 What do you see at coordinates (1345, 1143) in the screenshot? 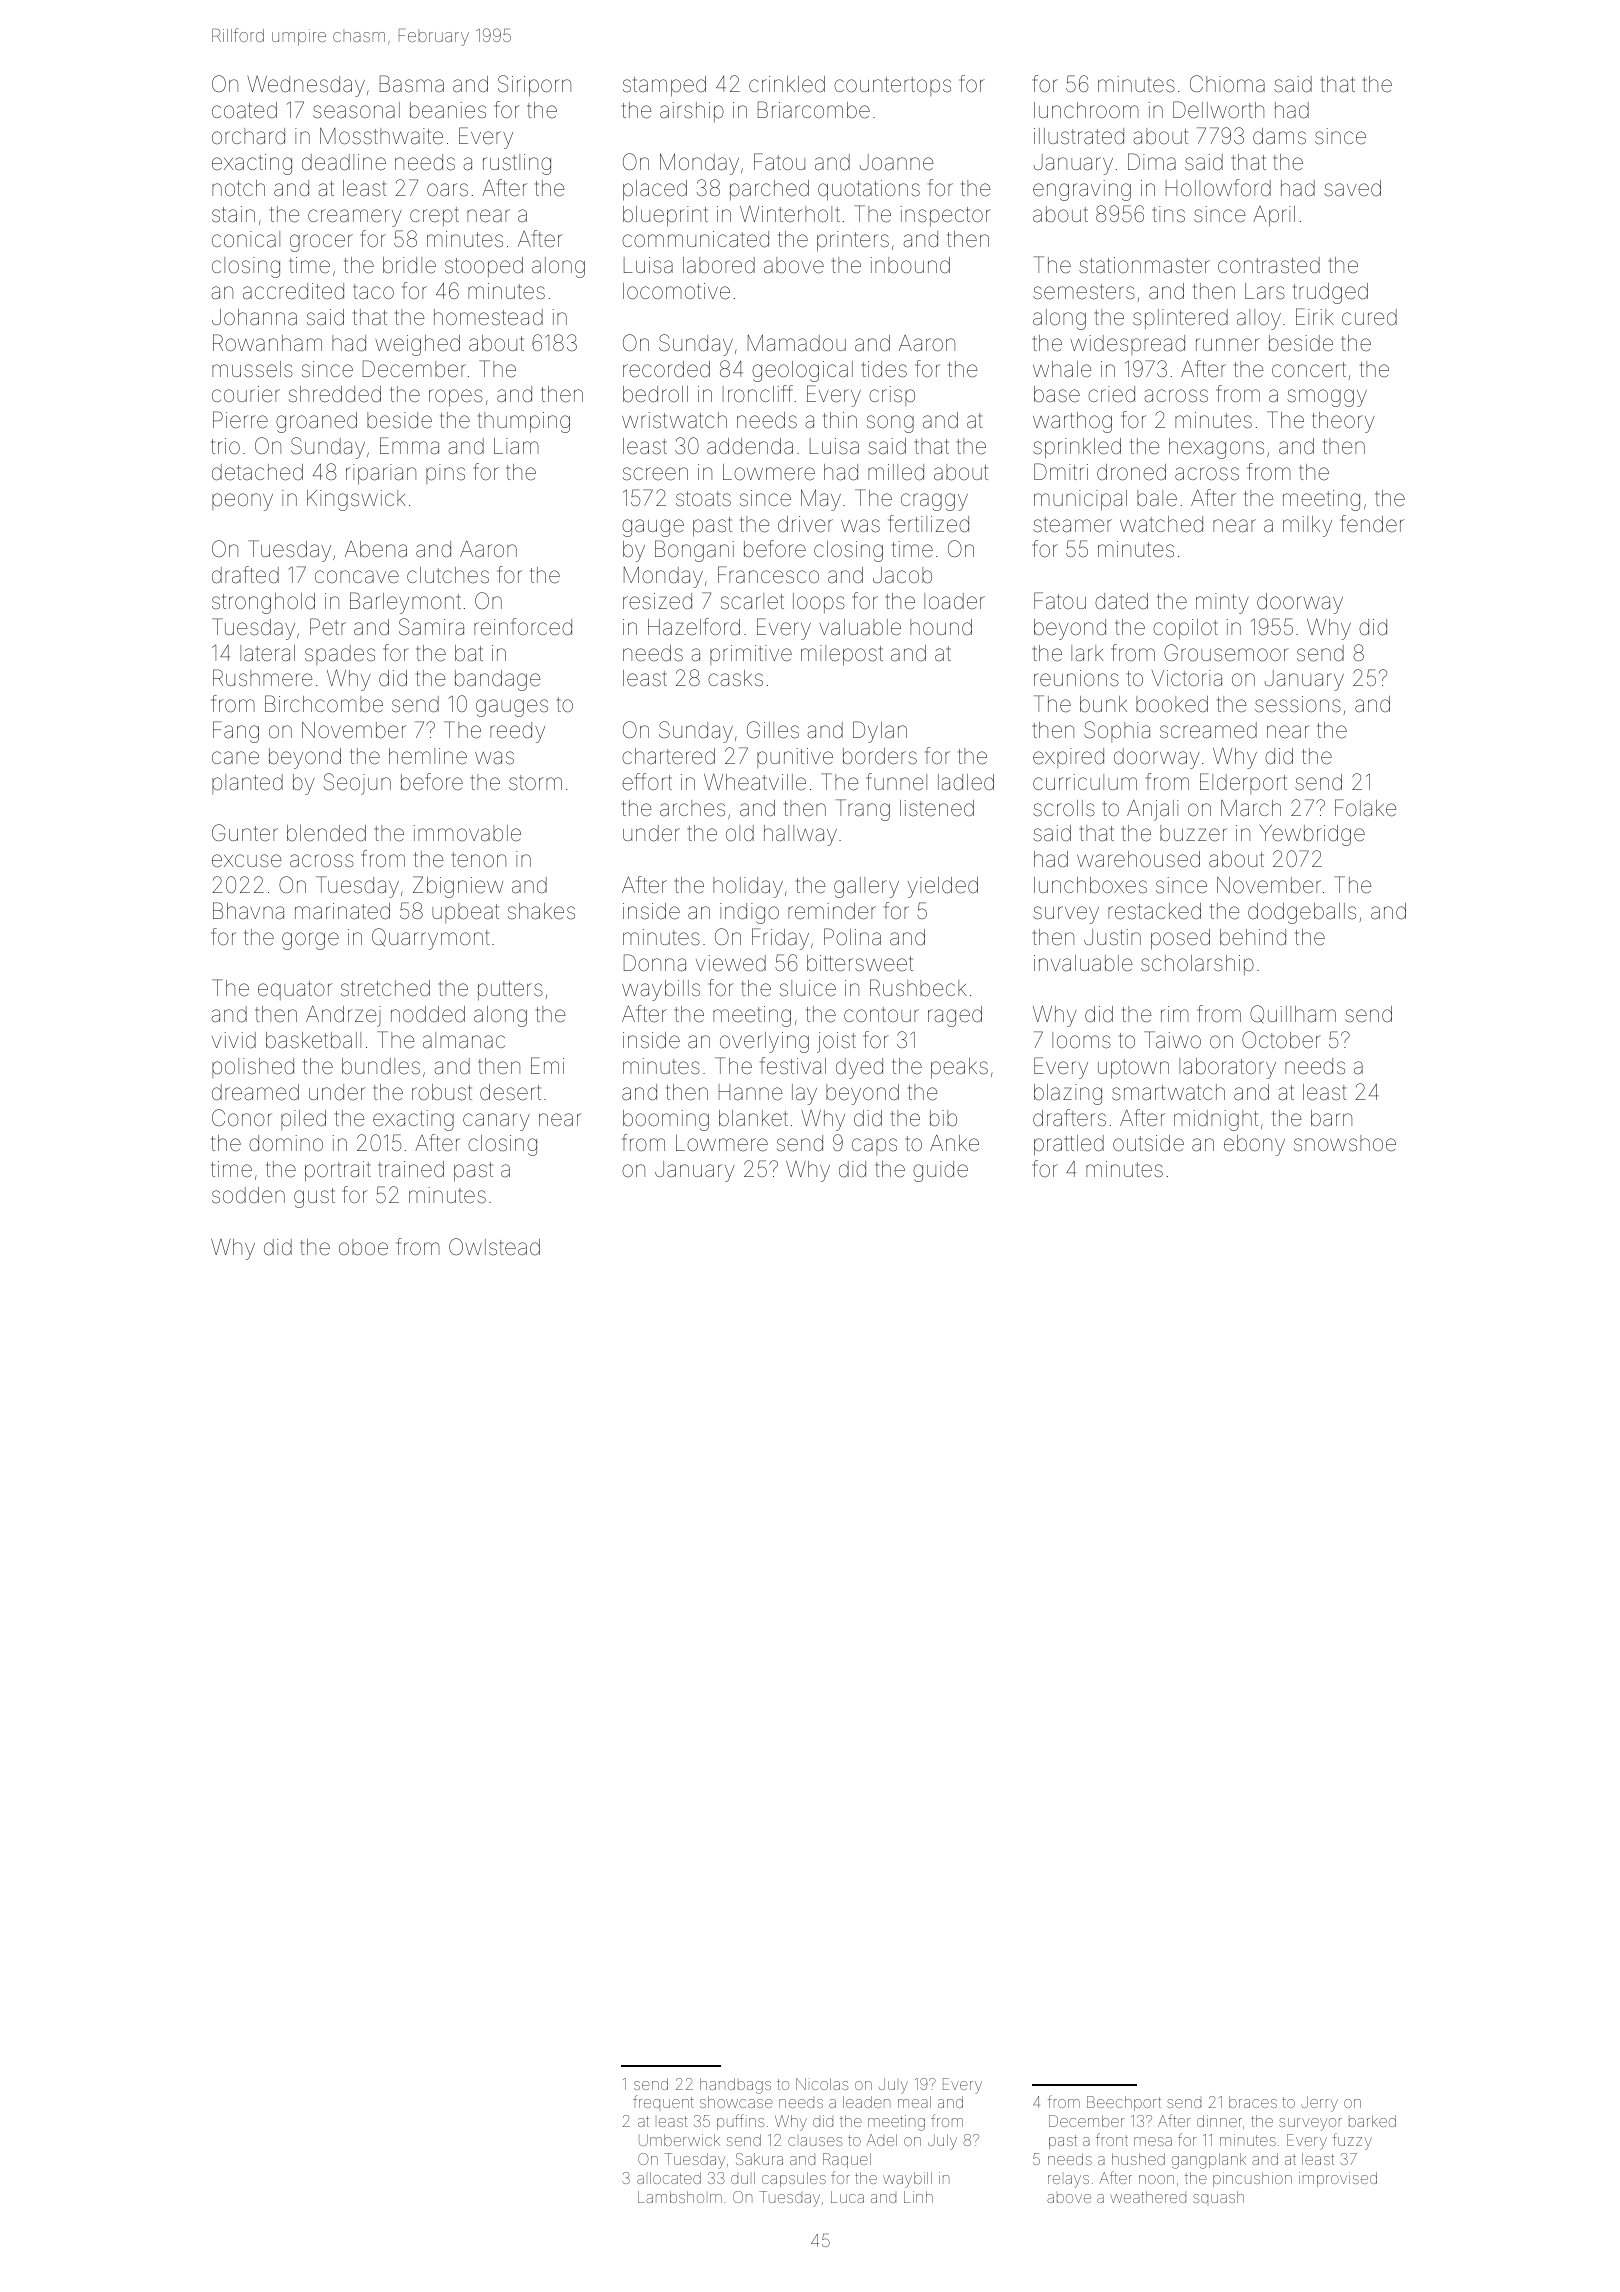
I see `snowshoe` at bounding box center [1345, 1143].
